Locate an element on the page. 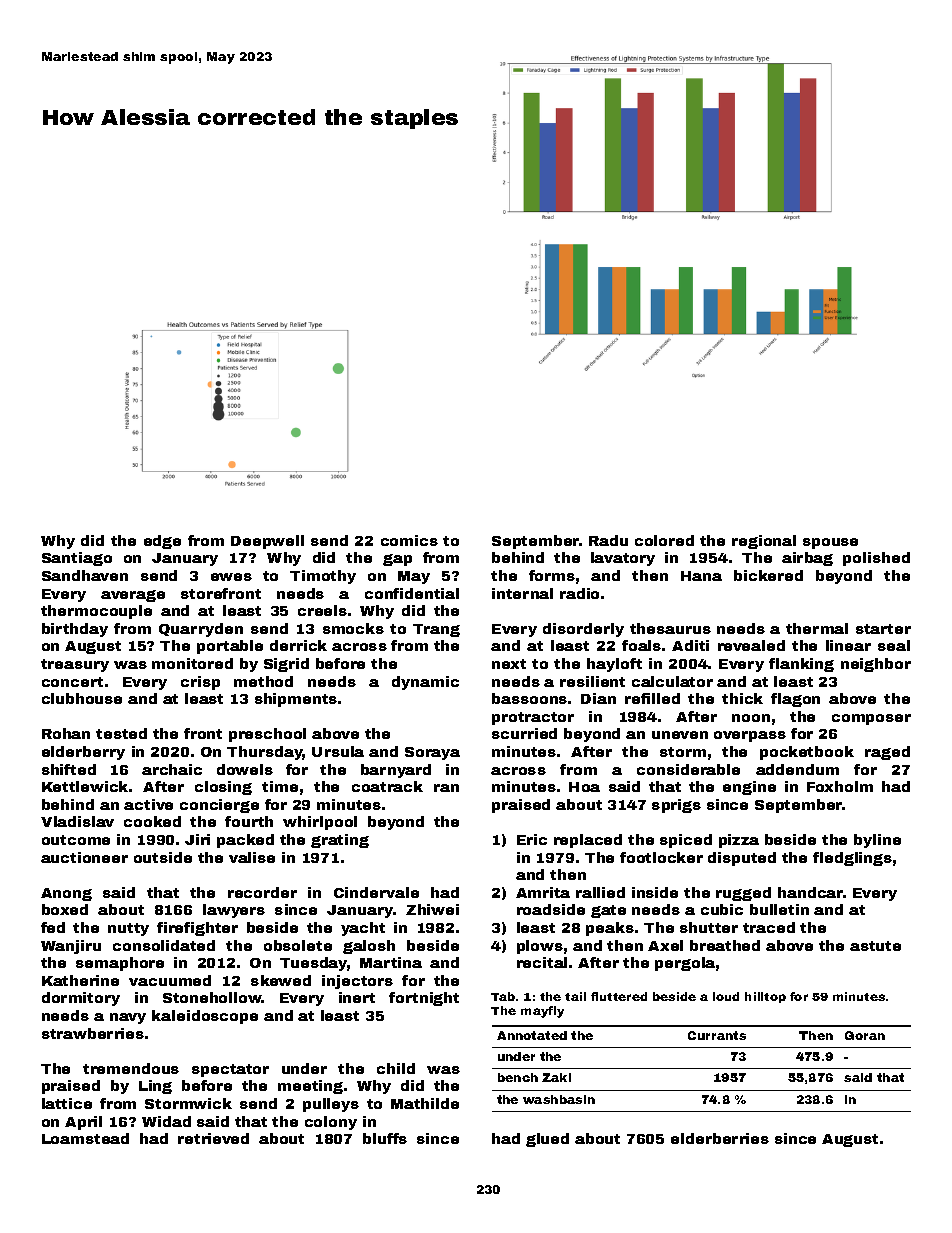 Image resolution: width=952 pixels, height=1233 pixels. bassoons is located at coordinates (529, 698).
